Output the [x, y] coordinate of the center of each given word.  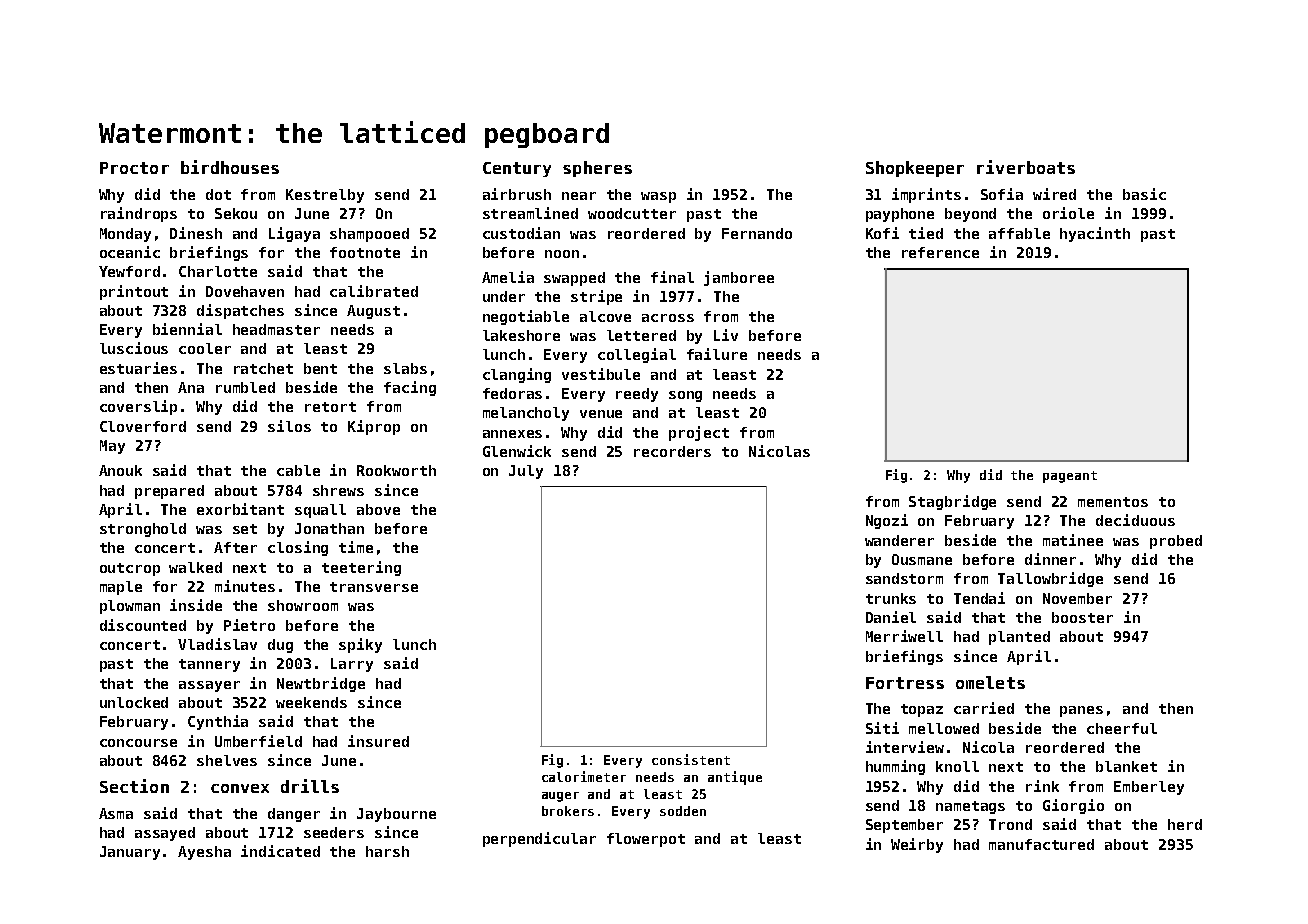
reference [940, 252]
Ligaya [294, 234]
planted [1019, 638]
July [526, 472]
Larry [352, 665]
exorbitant [240, 509]
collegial [637, 355]
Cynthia [218, 722]
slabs [405, 368]
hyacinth [1095, 234]
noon [562, 254]
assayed [165, 834]
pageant [1070, 477]
